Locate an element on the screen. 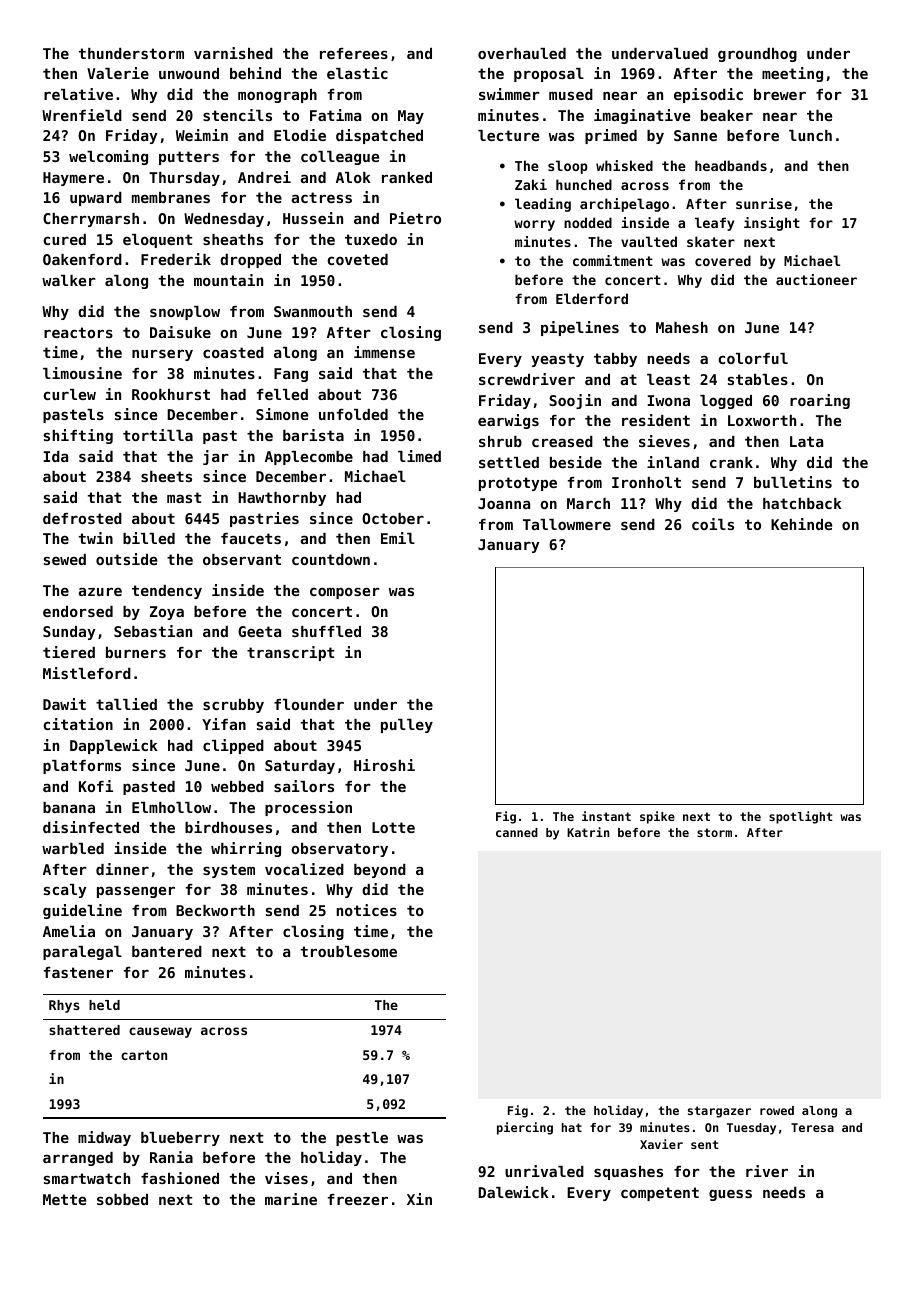 This screenshot has width=924, height=1308. sunrise is located at coordinates (764, 203).
